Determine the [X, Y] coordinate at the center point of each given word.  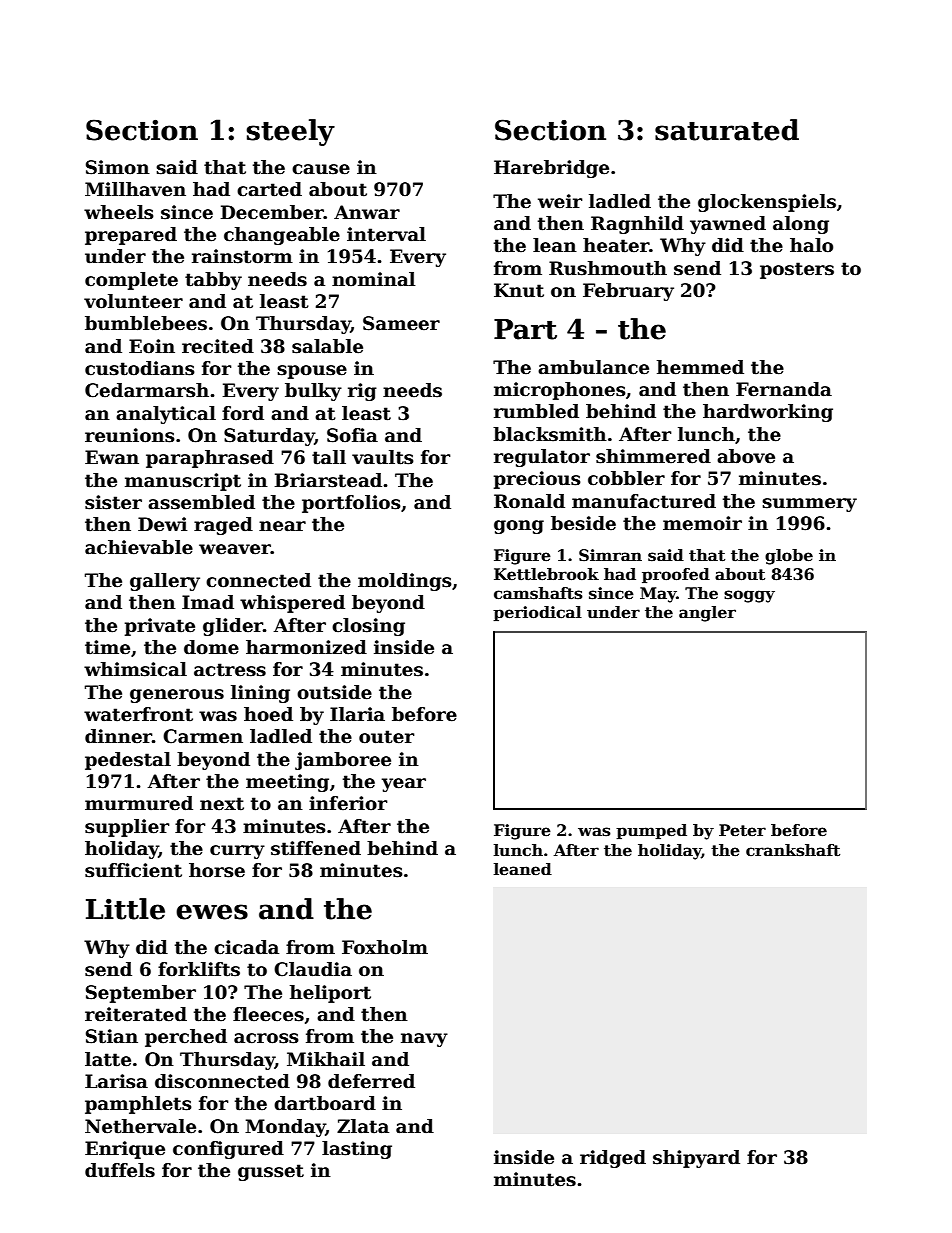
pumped [651, 831]
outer [386, 737]
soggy [749, 596]
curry [237, 852]
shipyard [696, 1159]
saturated [727, 130]
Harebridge [551, 169]
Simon [118, 167]
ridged [613, 1159]
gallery [165, 582]
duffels [120, 1170]
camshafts [538, 593]
